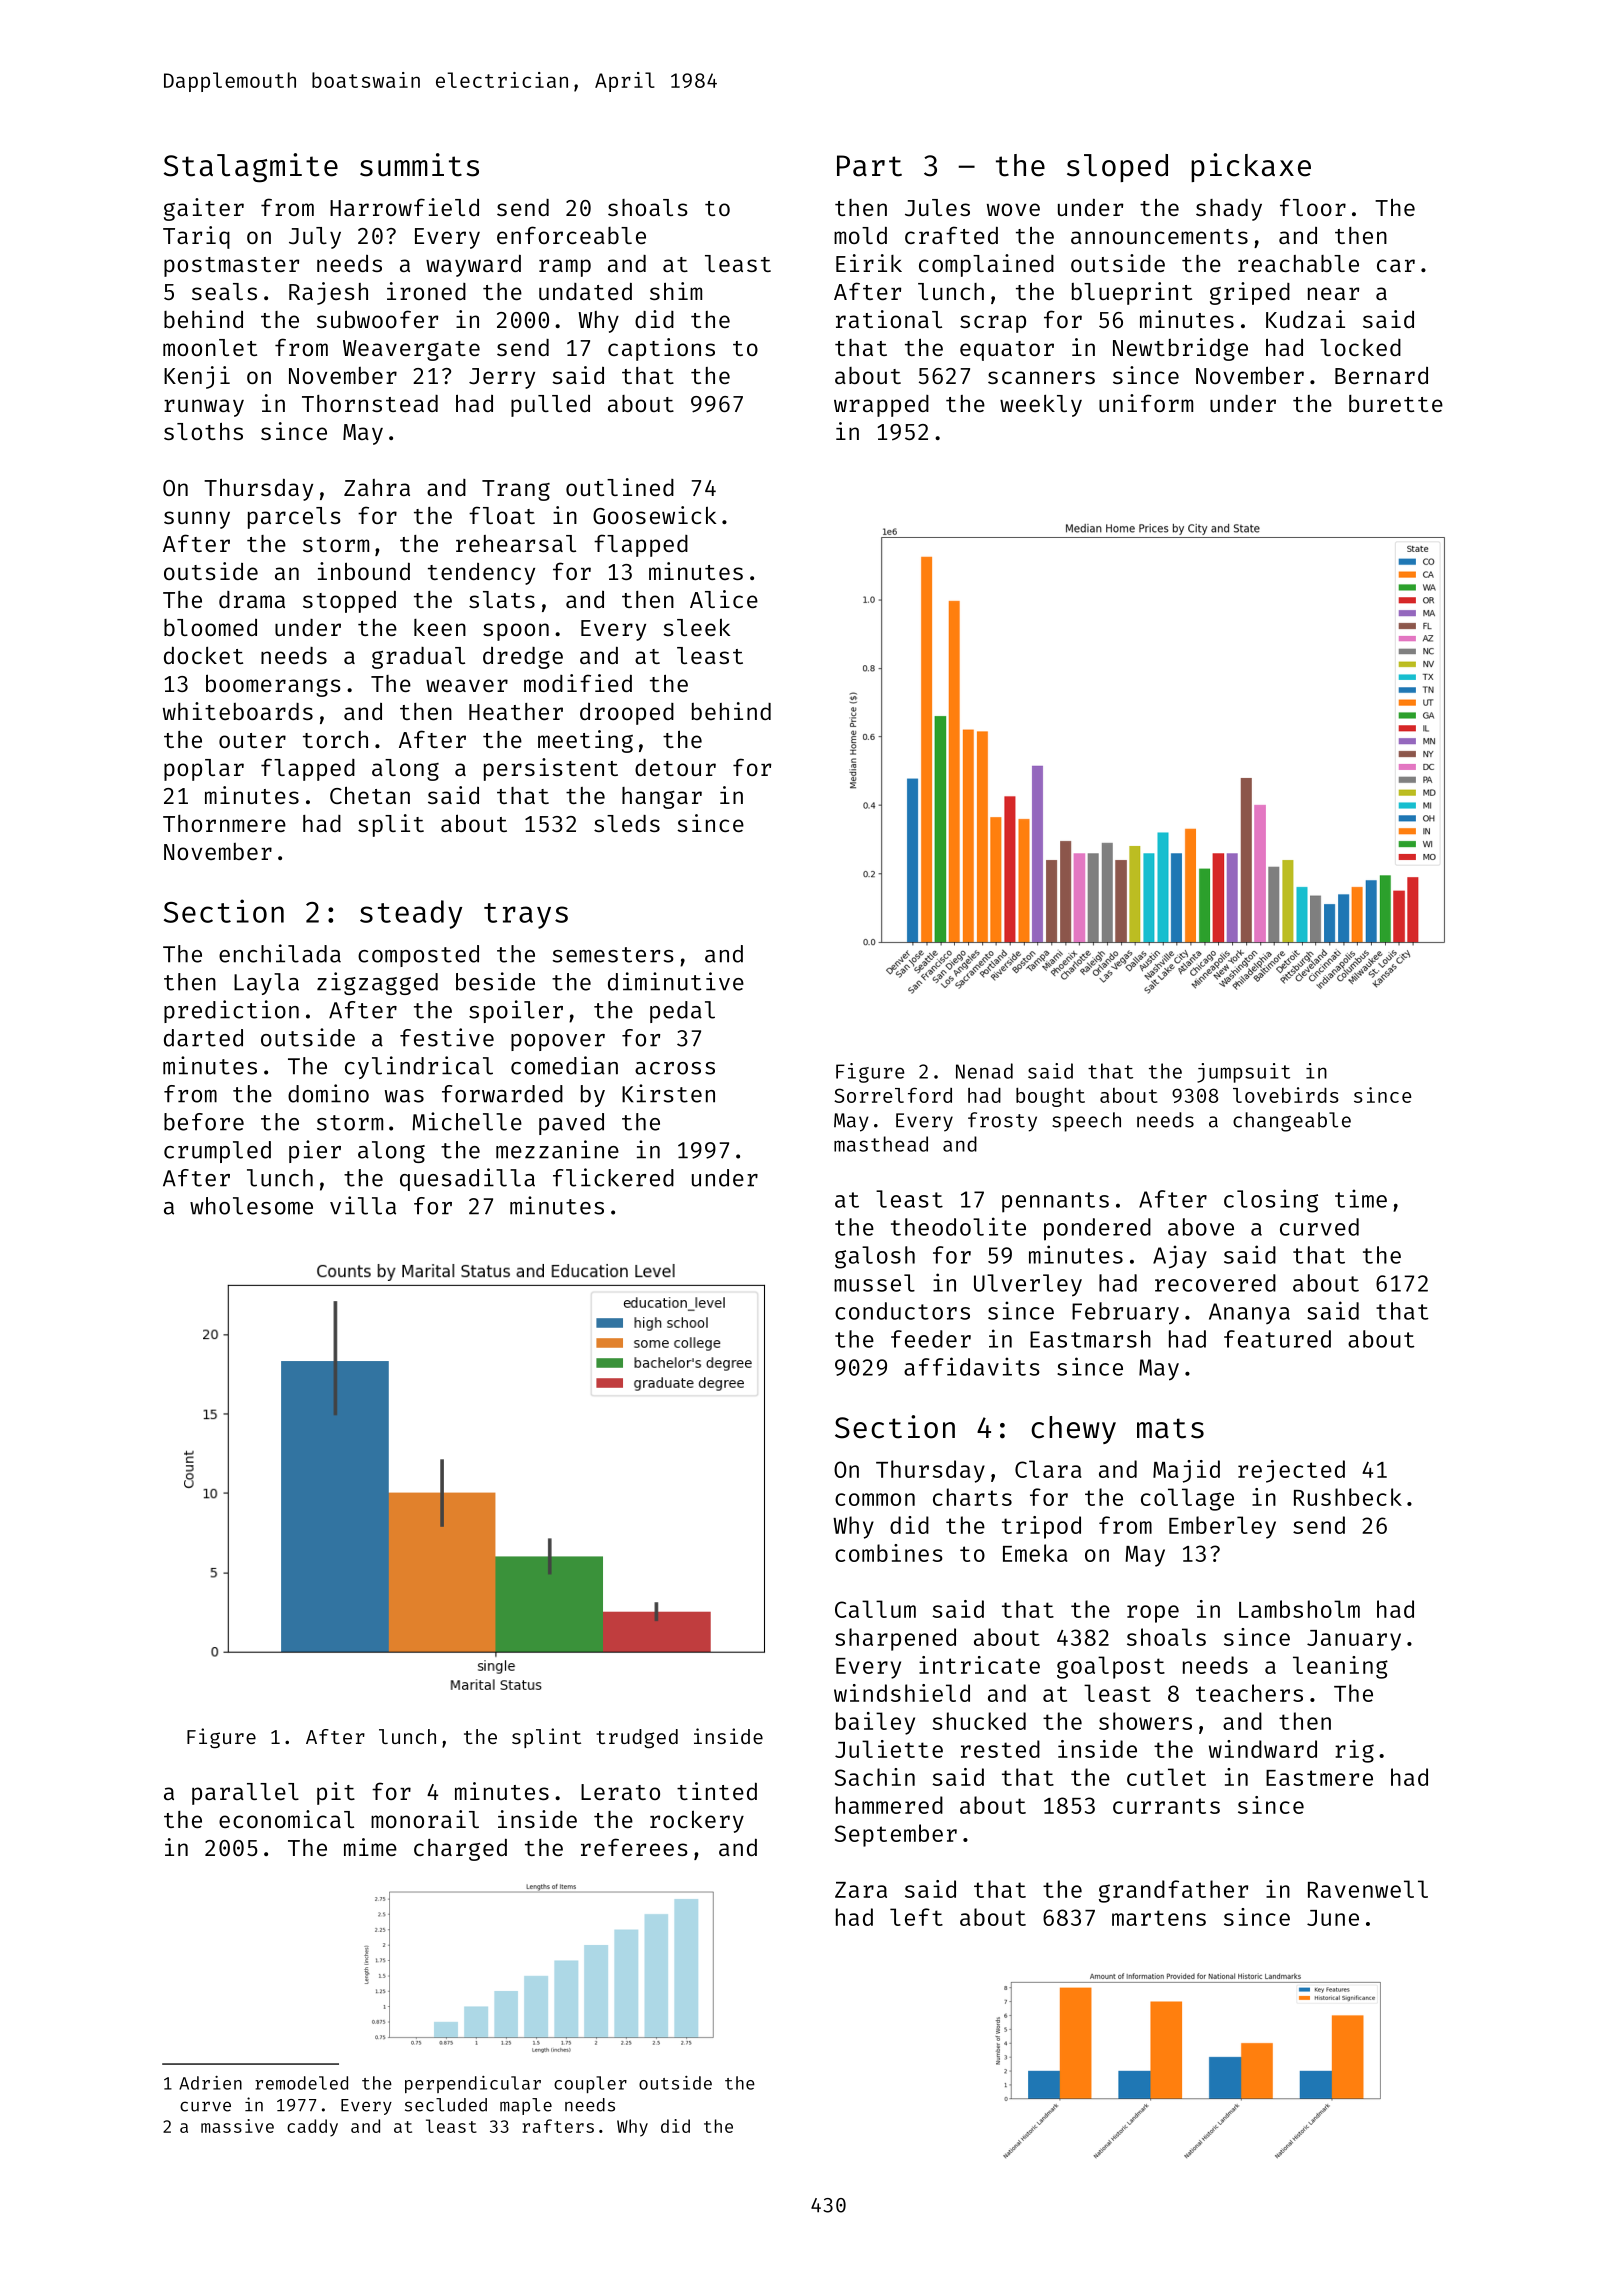 The height and width of the screenshot is (2292, 1620). What do you see at coordinates (682, 1012) in the screenshot?
I see `pedal` at bounding box center [682, 1012].
